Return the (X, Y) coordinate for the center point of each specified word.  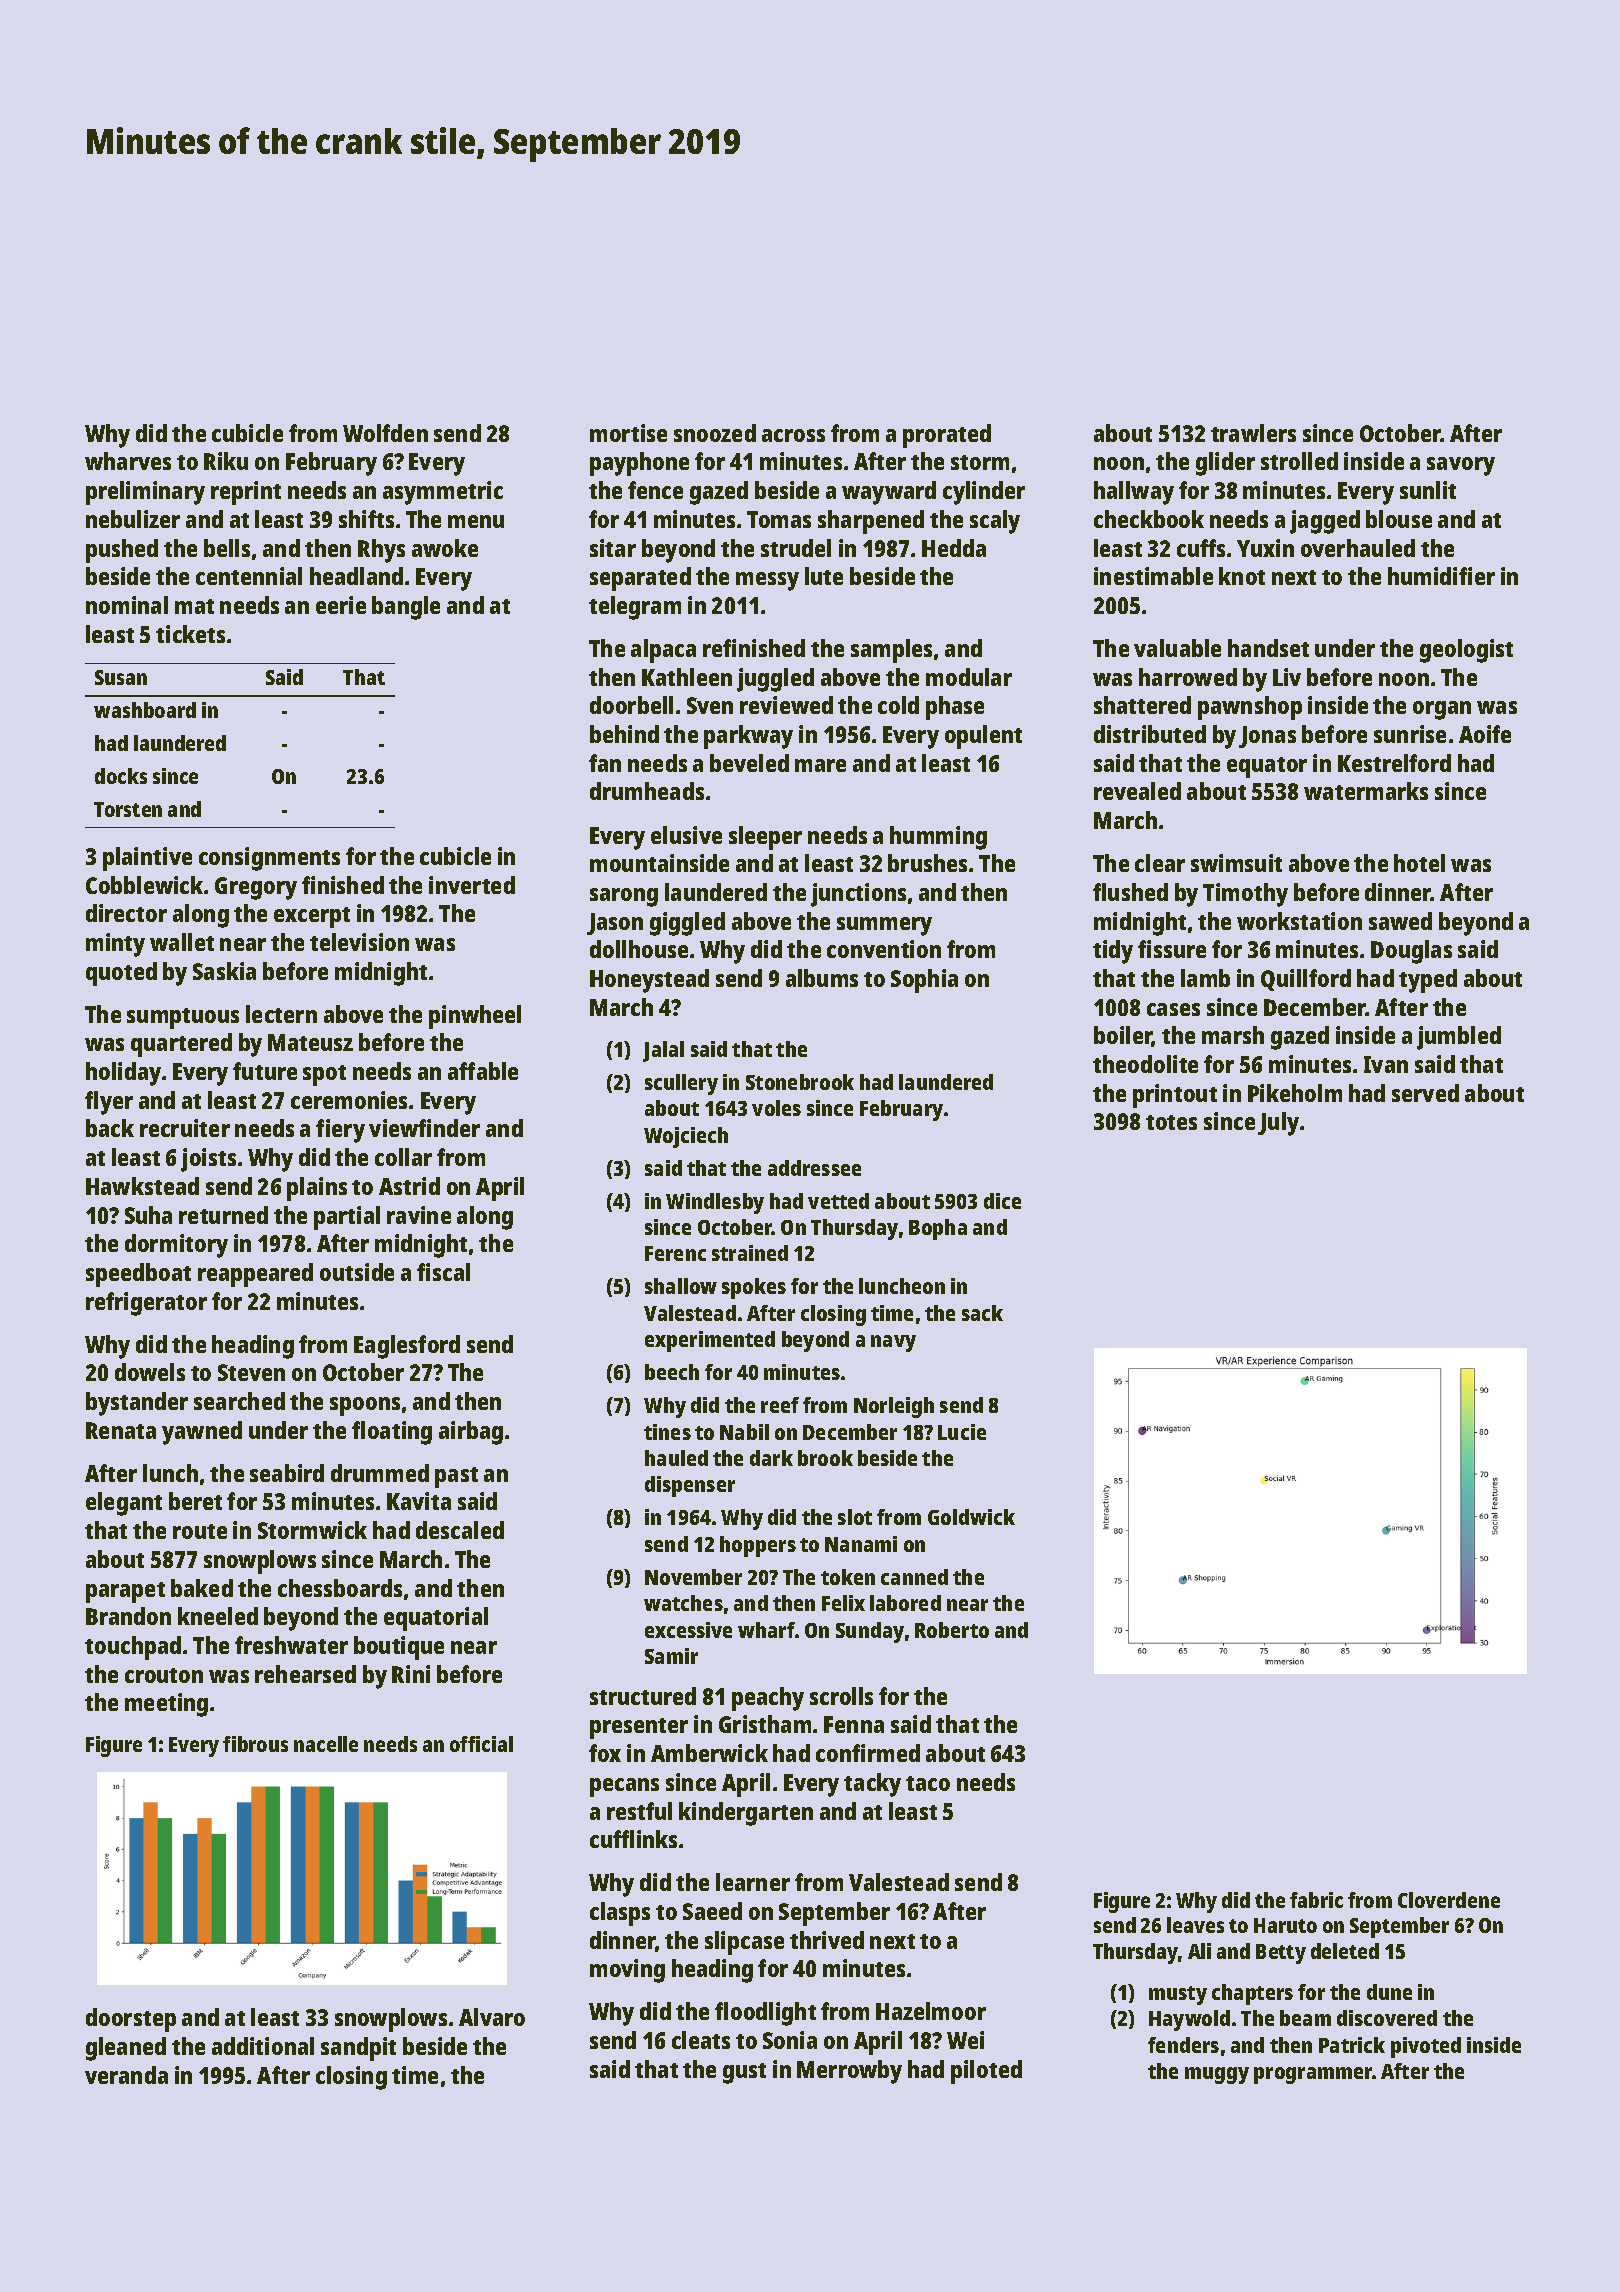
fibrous (255, 1744)
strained (750, 1253)
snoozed (715, 433)
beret (195, 1501)
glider (1225, 464)
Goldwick (971, 1517)
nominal (127, 605)
